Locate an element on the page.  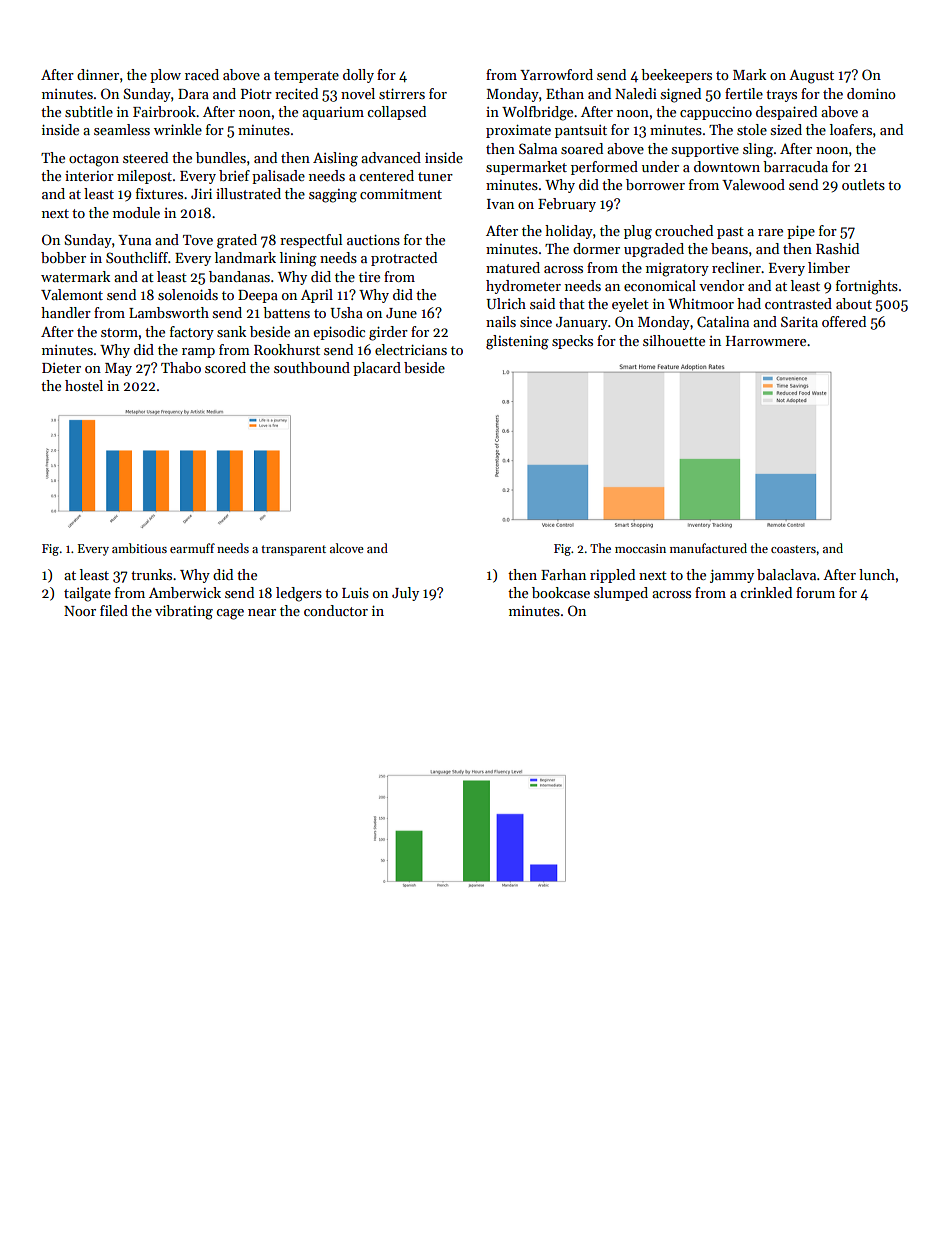
Dieter is located at coordinates (61, 368).
